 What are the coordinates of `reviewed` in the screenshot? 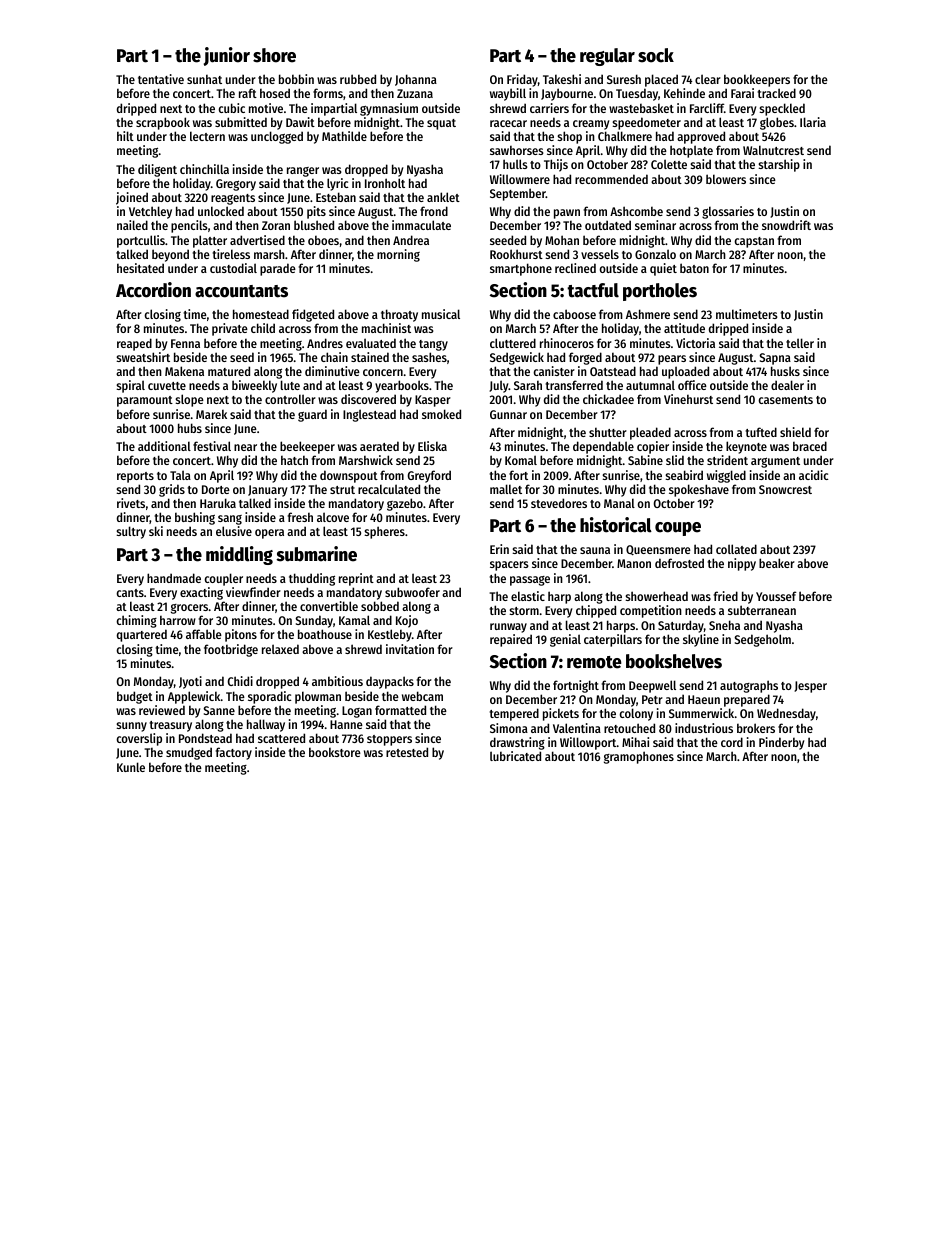 It's located at (162, 710).
